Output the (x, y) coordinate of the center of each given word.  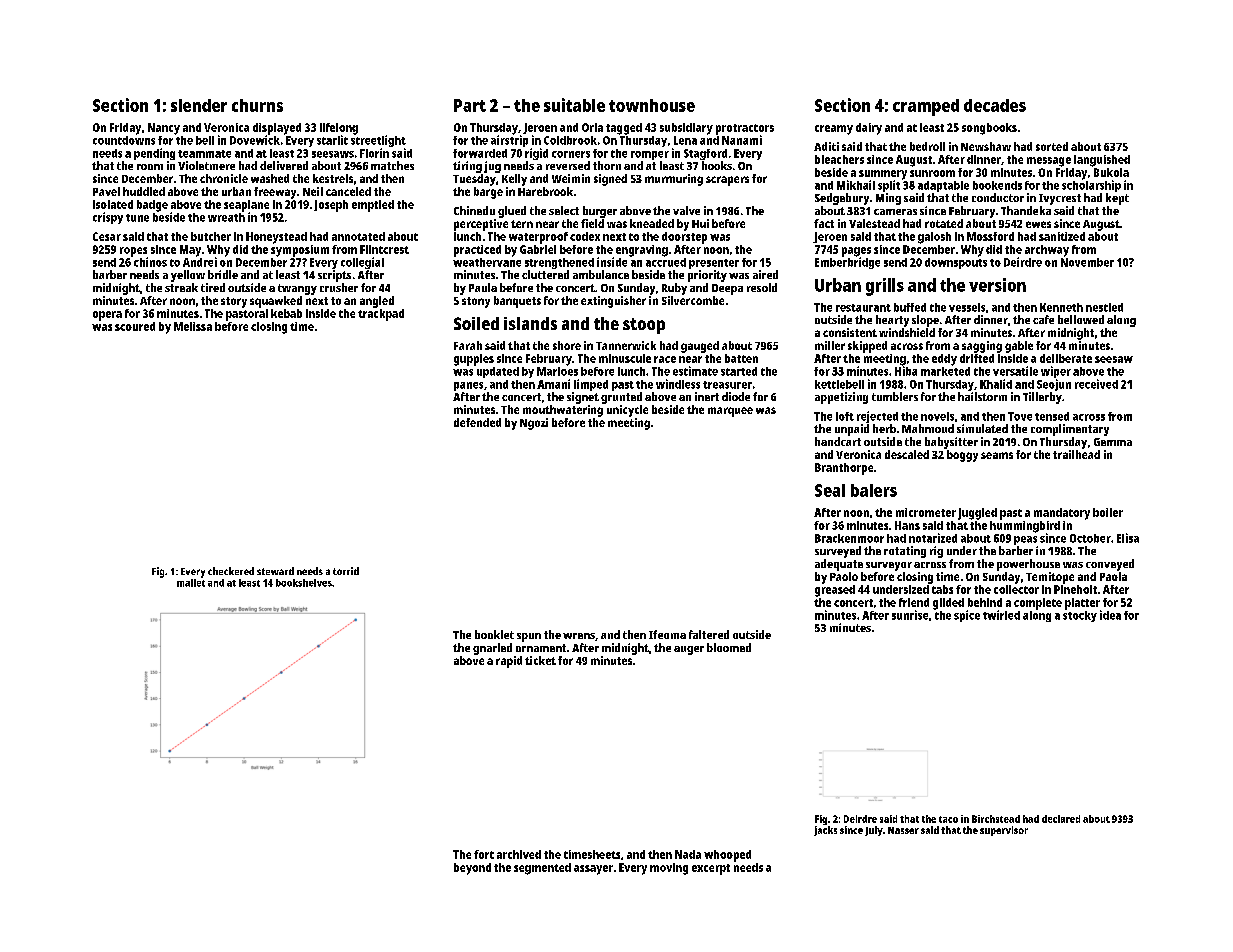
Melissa (193, 326)
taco (948, 819)
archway (1047, 251)
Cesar (107, 236)
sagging (982, 347)
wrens (579, 636)
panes (468, 386)
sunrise (910, 615)
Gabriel (538, 249)
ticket (540, 660)
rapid (509, 662)
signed (610, 180)
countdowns (124, 140)
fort (484, 854)
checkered (231, 571)
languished (1102, 161)
